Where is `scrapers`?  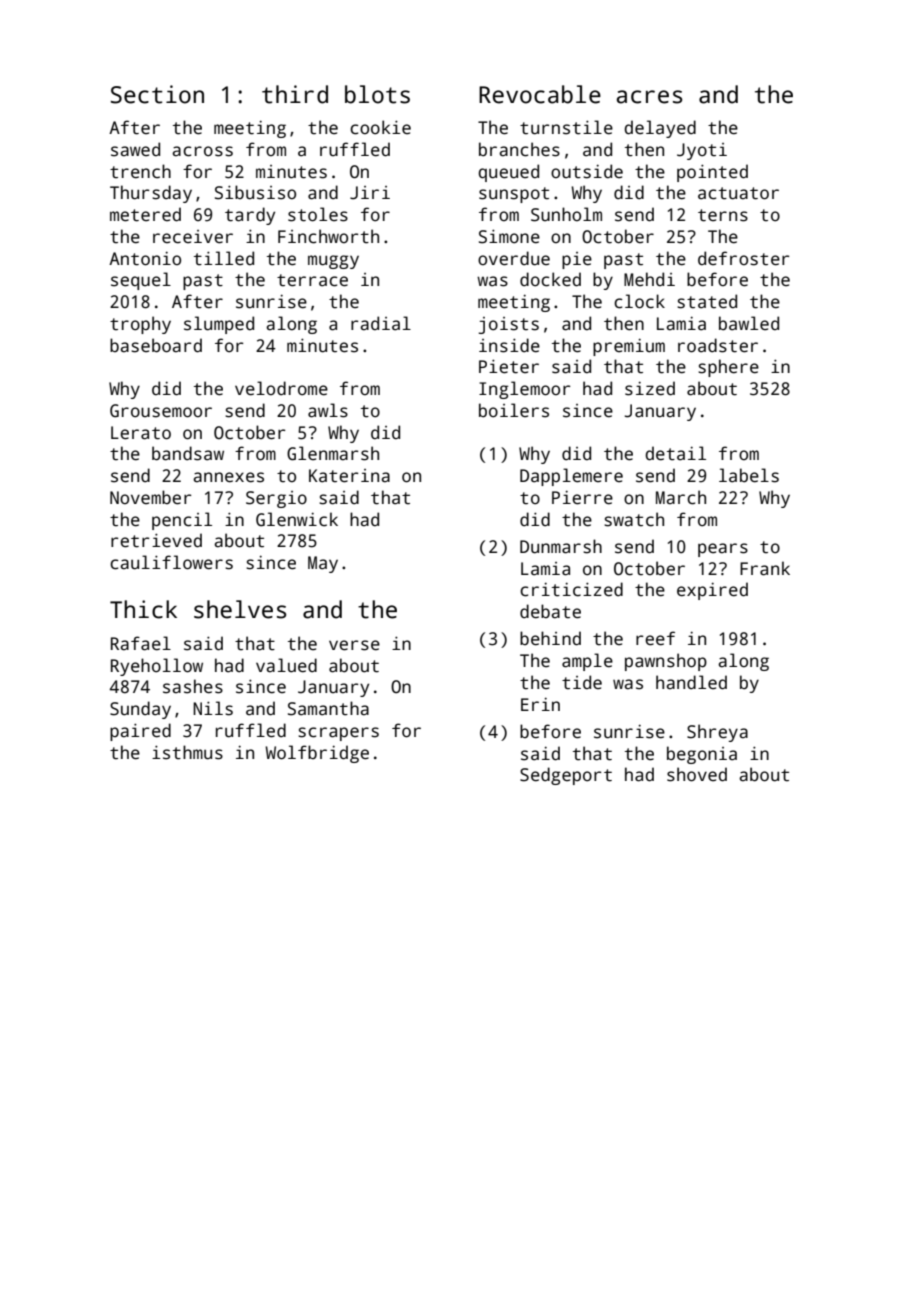 scrapers is located at coordinates (338, 734).
